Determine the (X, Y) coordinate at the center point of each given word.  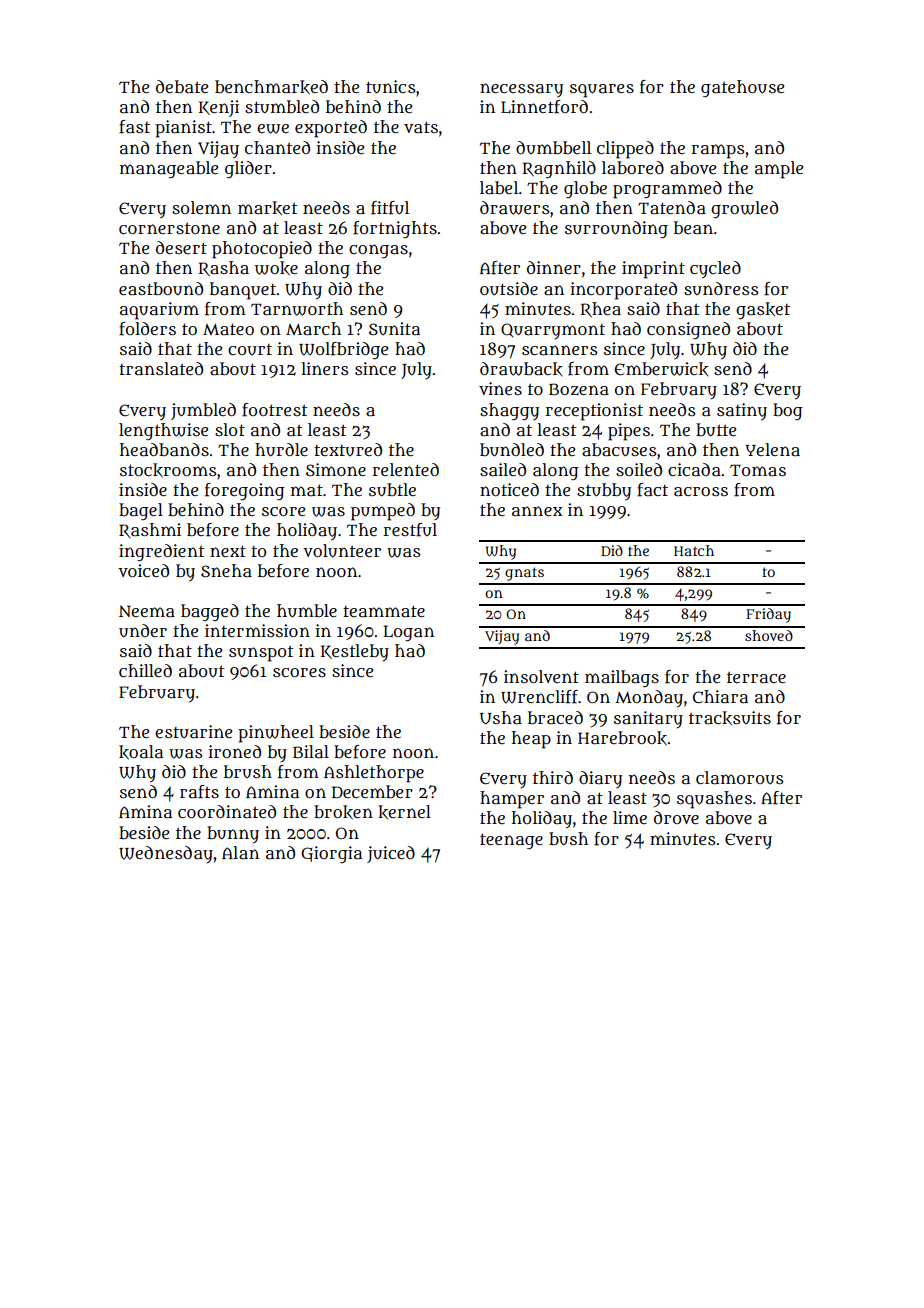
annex (537, 511)
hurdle (281, 450)
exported (331, 129)
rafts (199, 792)
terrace (756, 677)
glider (248, 170)
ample (779, 170)
